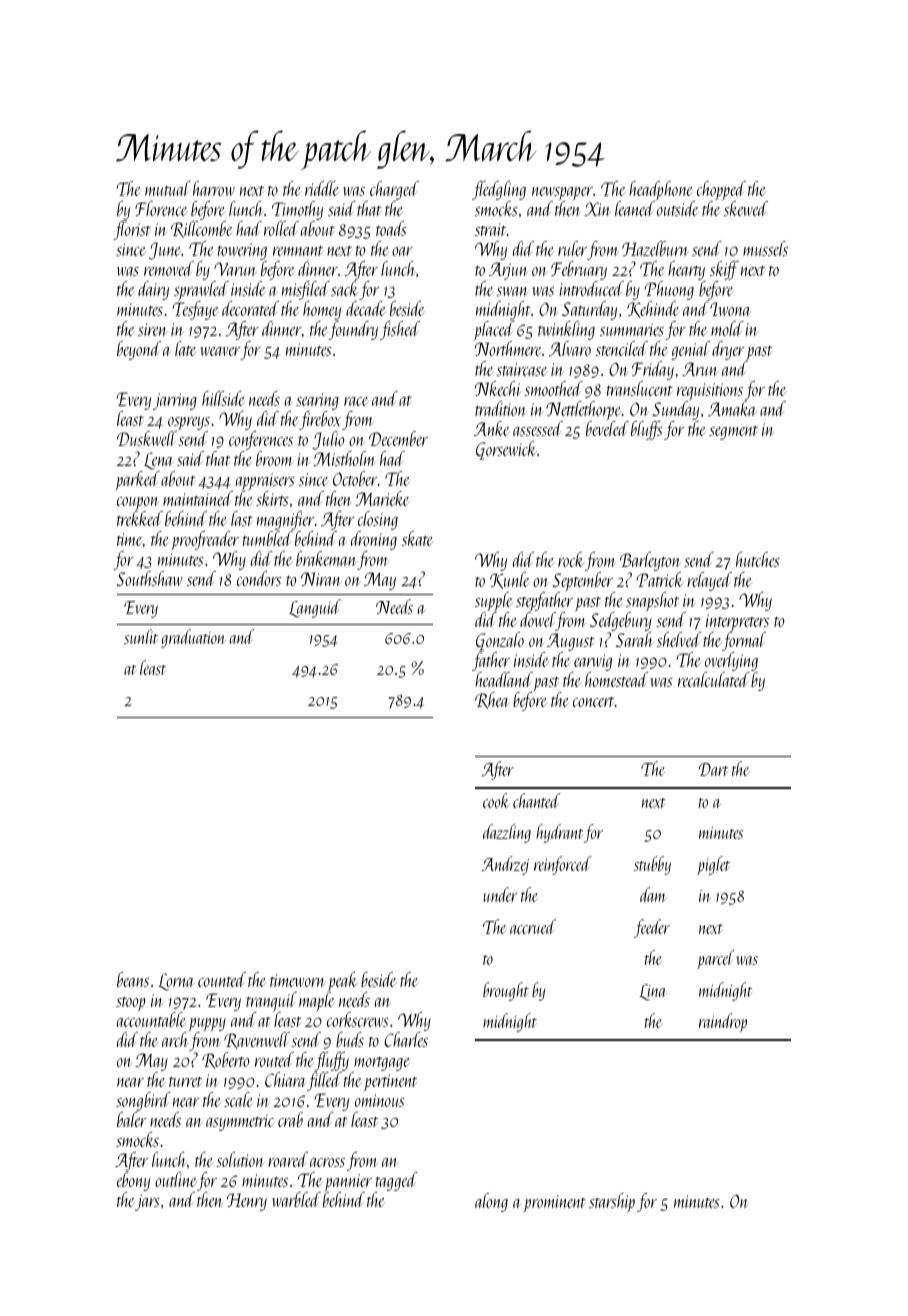  Describe the element at coordinates (758, 559) in the image. I see `hutches` at that location.
